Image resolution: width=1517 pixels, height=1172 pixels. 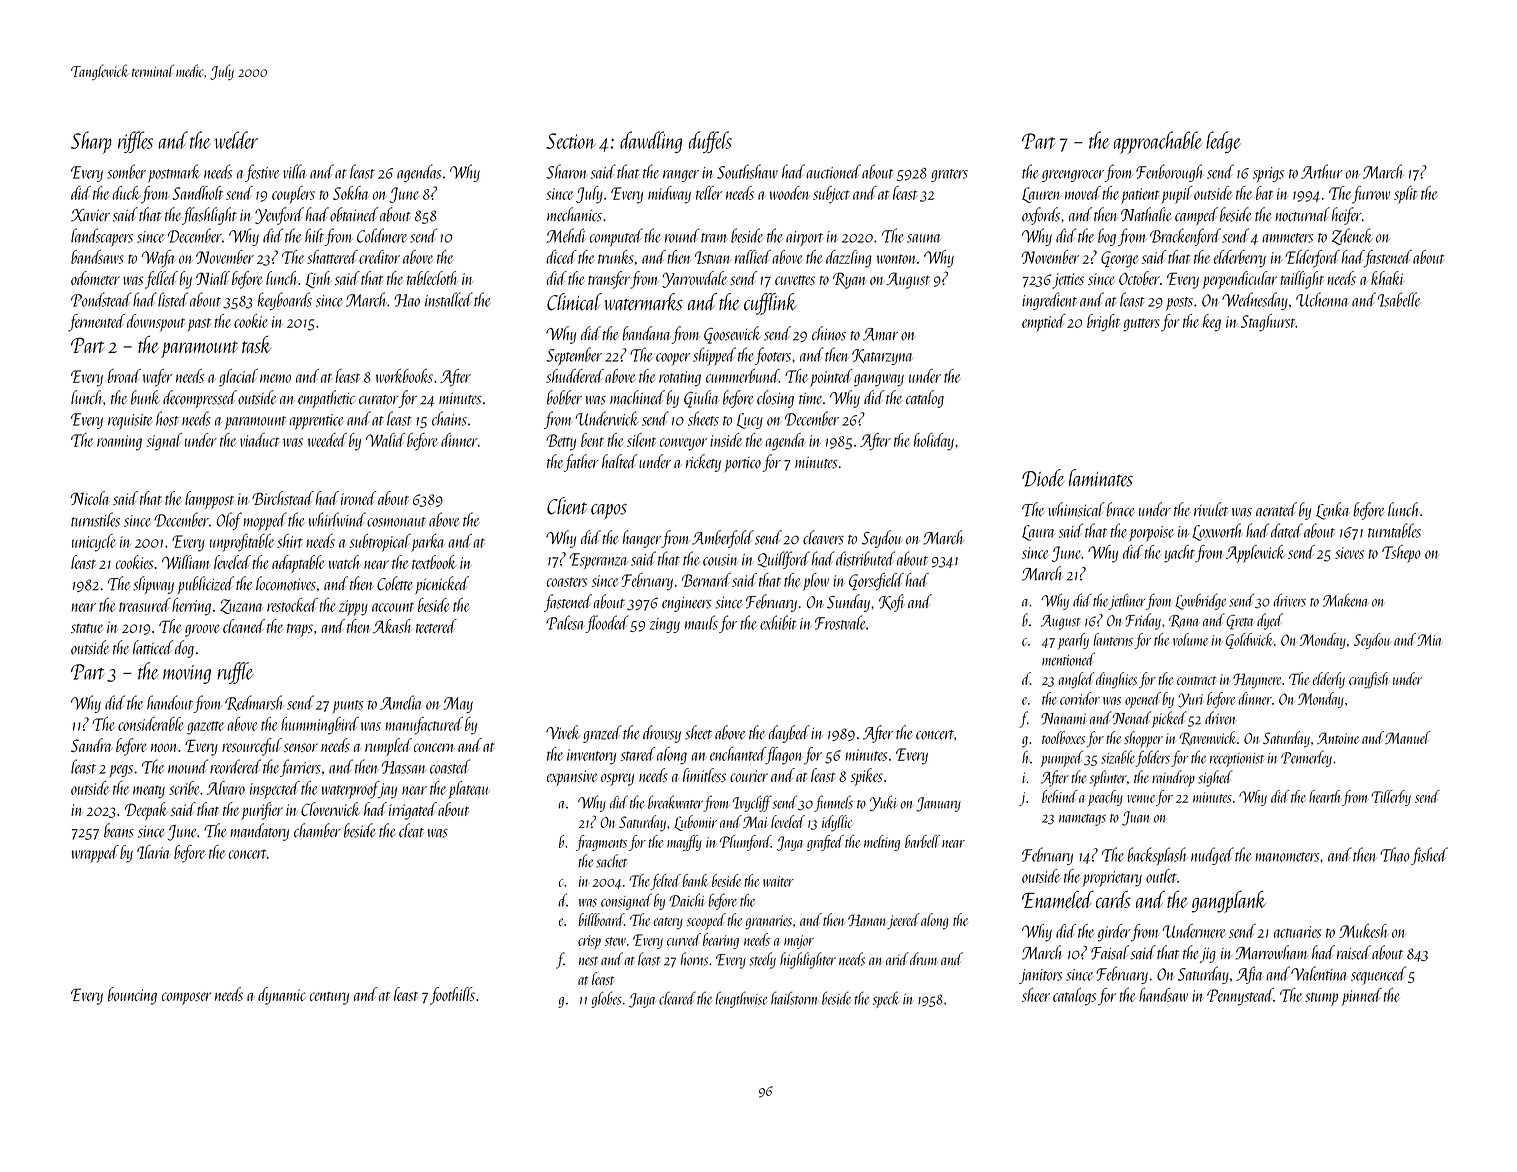 What do you see at coordinates (741, 999) in the document?
I see `lengthwise` at bounding box center [741, 999].
